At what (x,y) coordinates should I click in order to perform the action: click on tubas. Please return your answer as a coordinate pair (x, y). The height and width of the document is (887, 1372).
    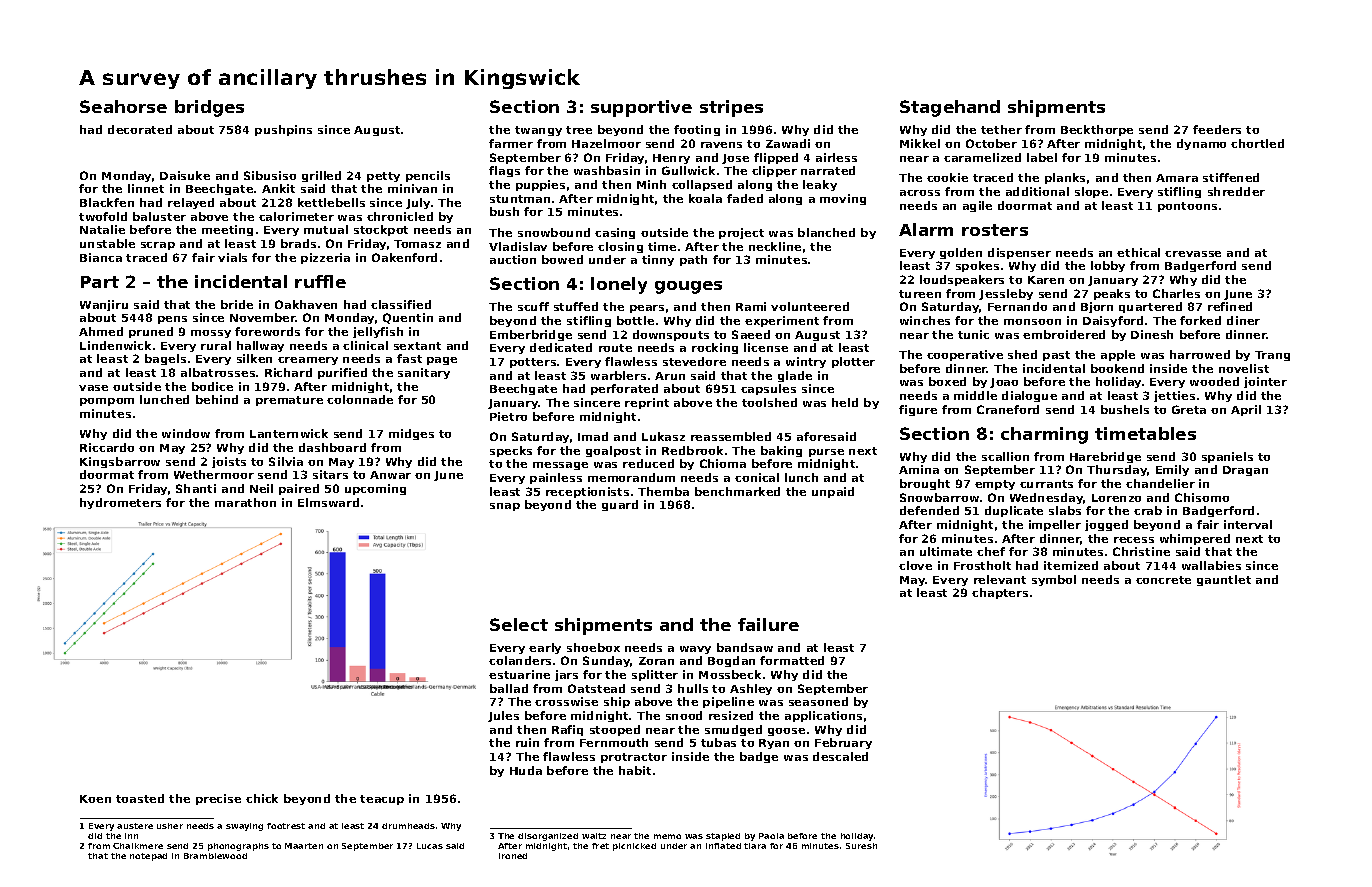
    Looking at the image, I should click on (718, 742).
